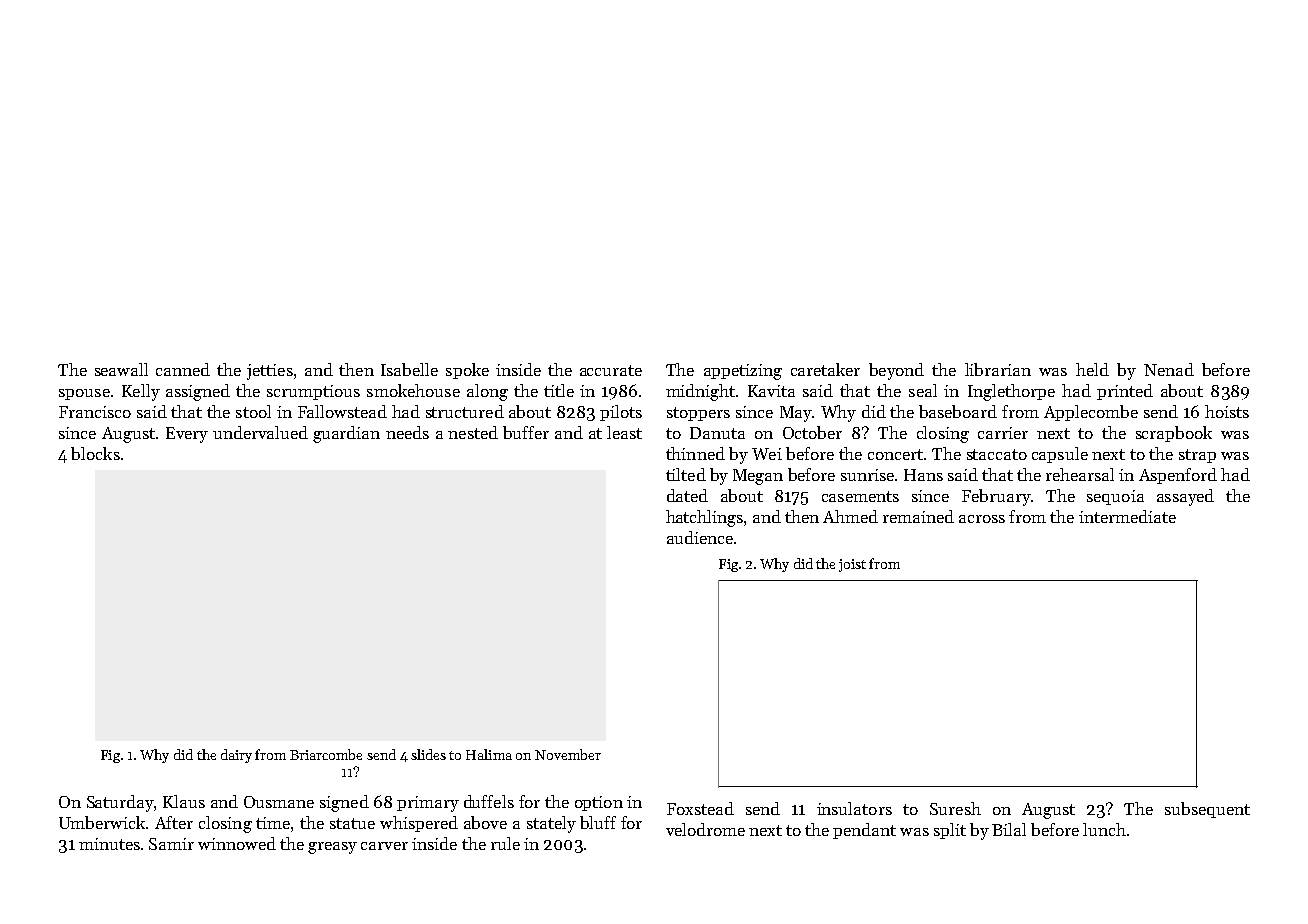  I want to click on dairy, so click(236, 756).
